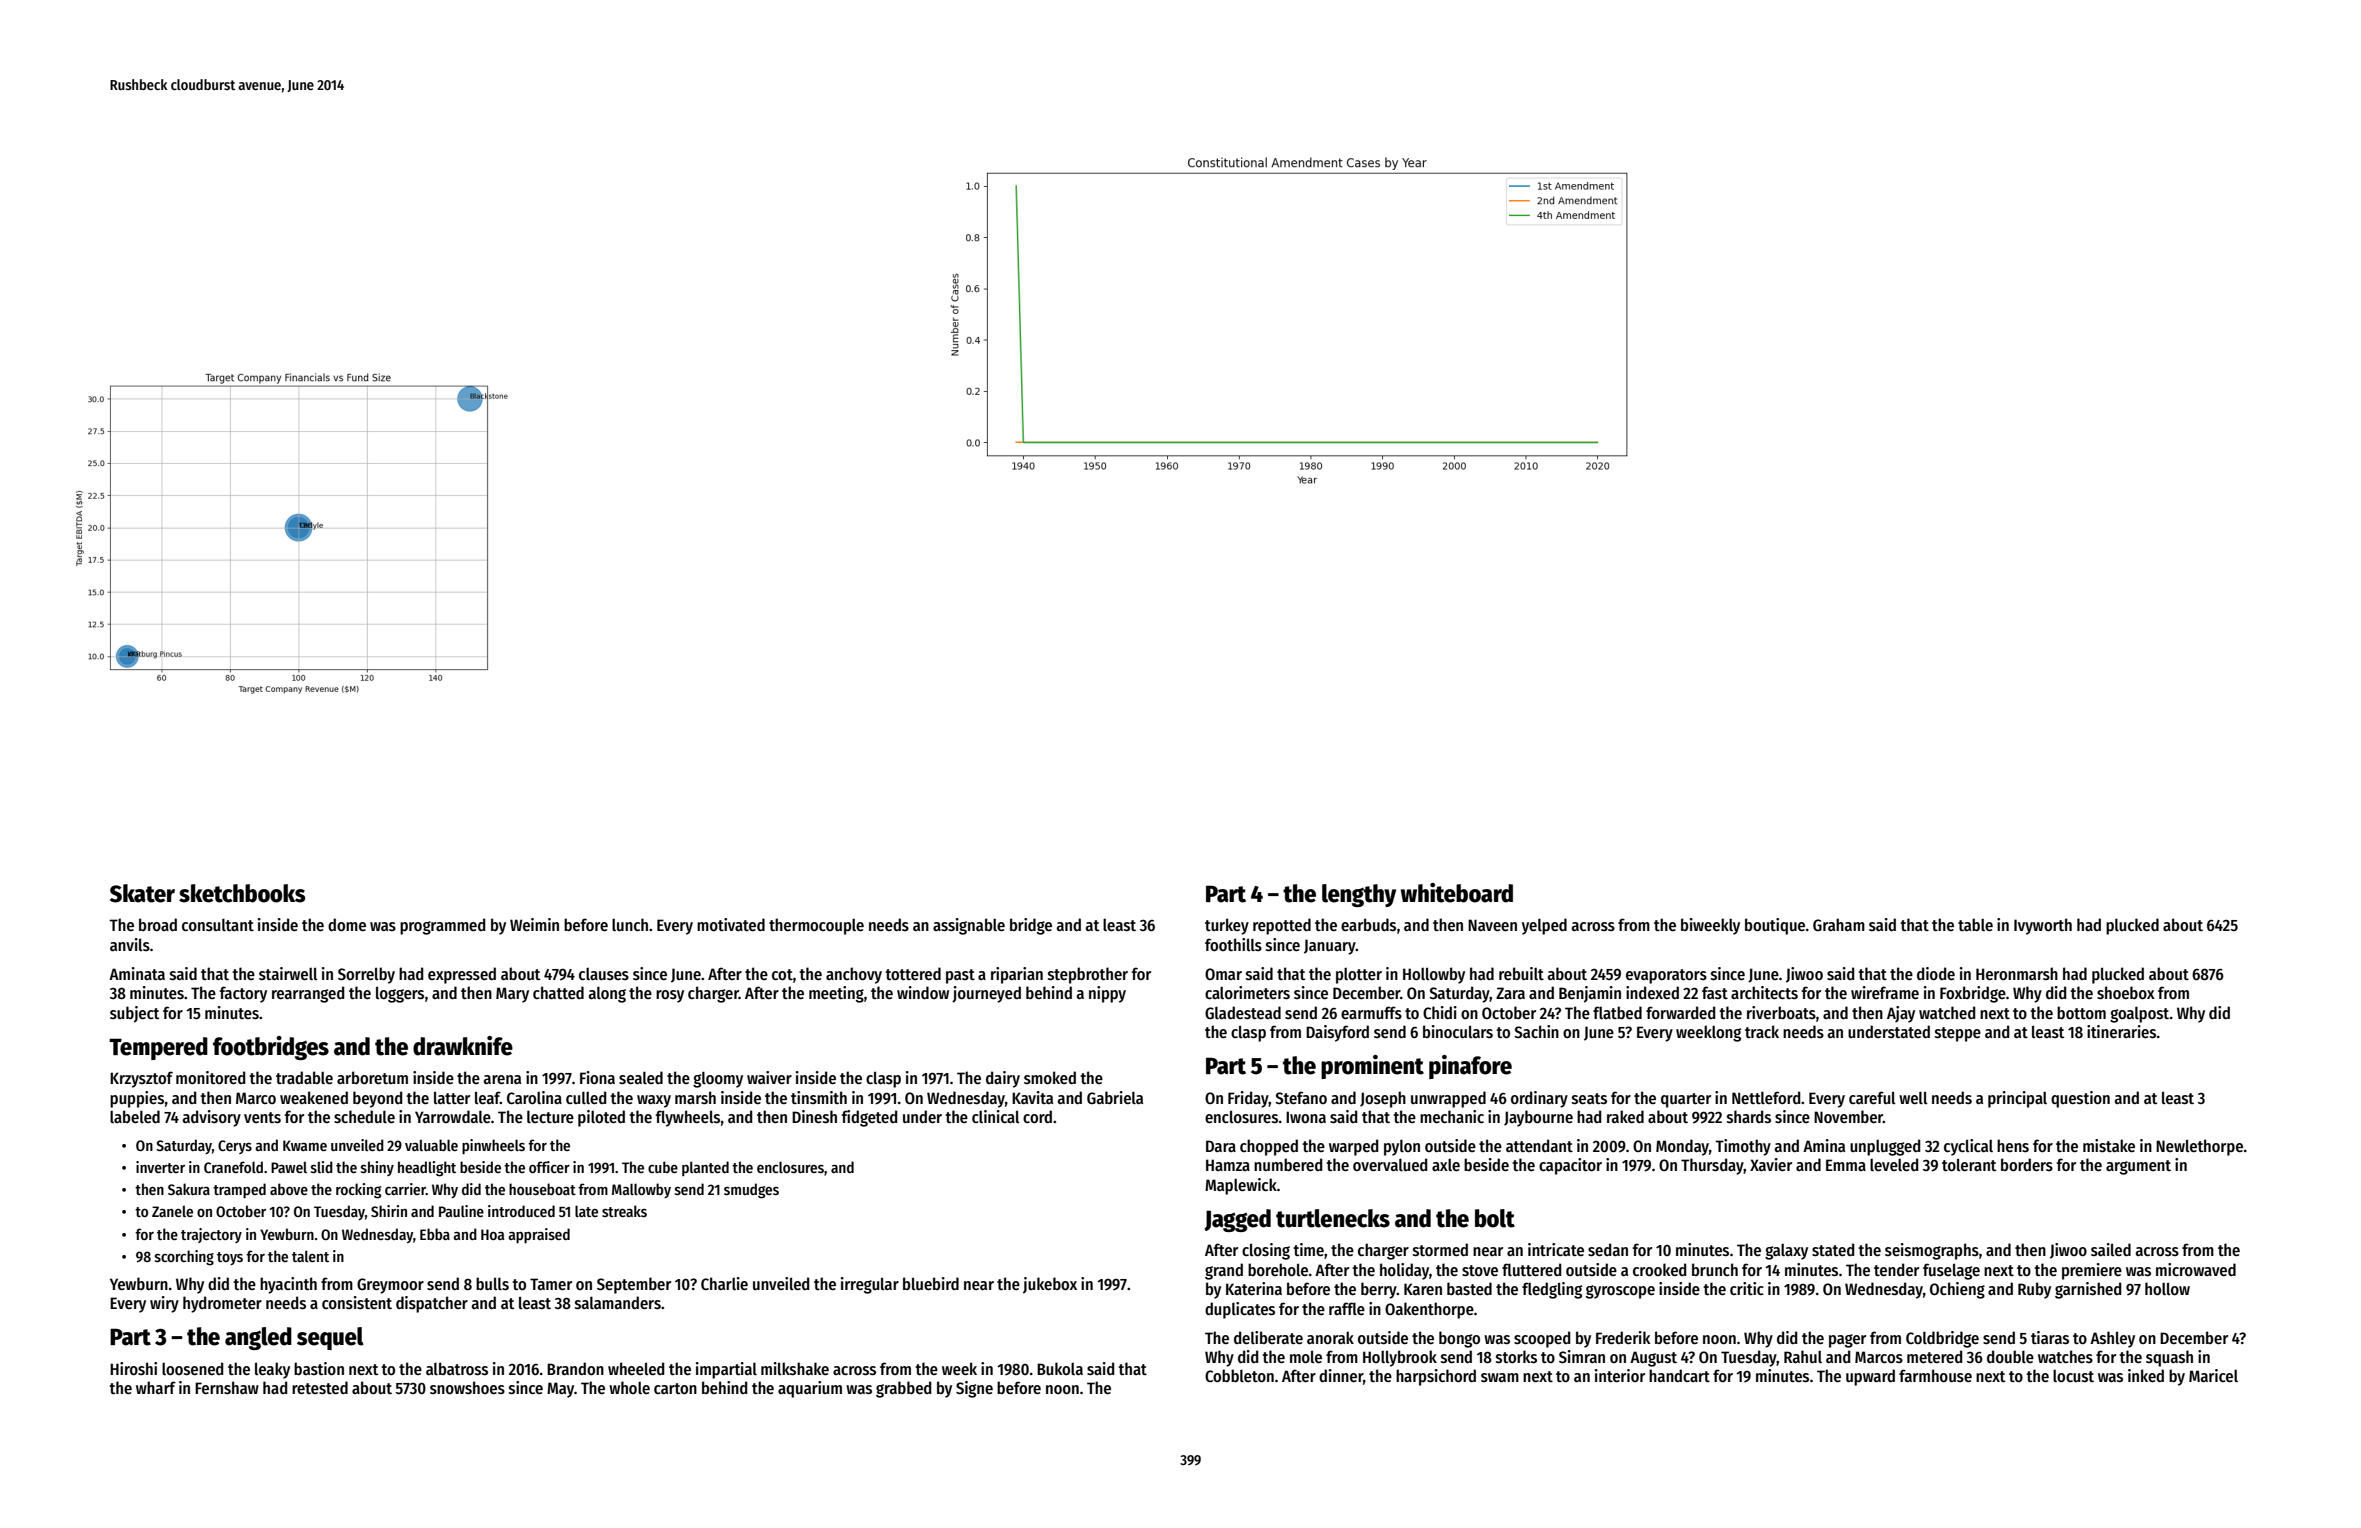 The height and width of the image is (1528, 2361). I want to click on Signe, so click(974, 1389).
